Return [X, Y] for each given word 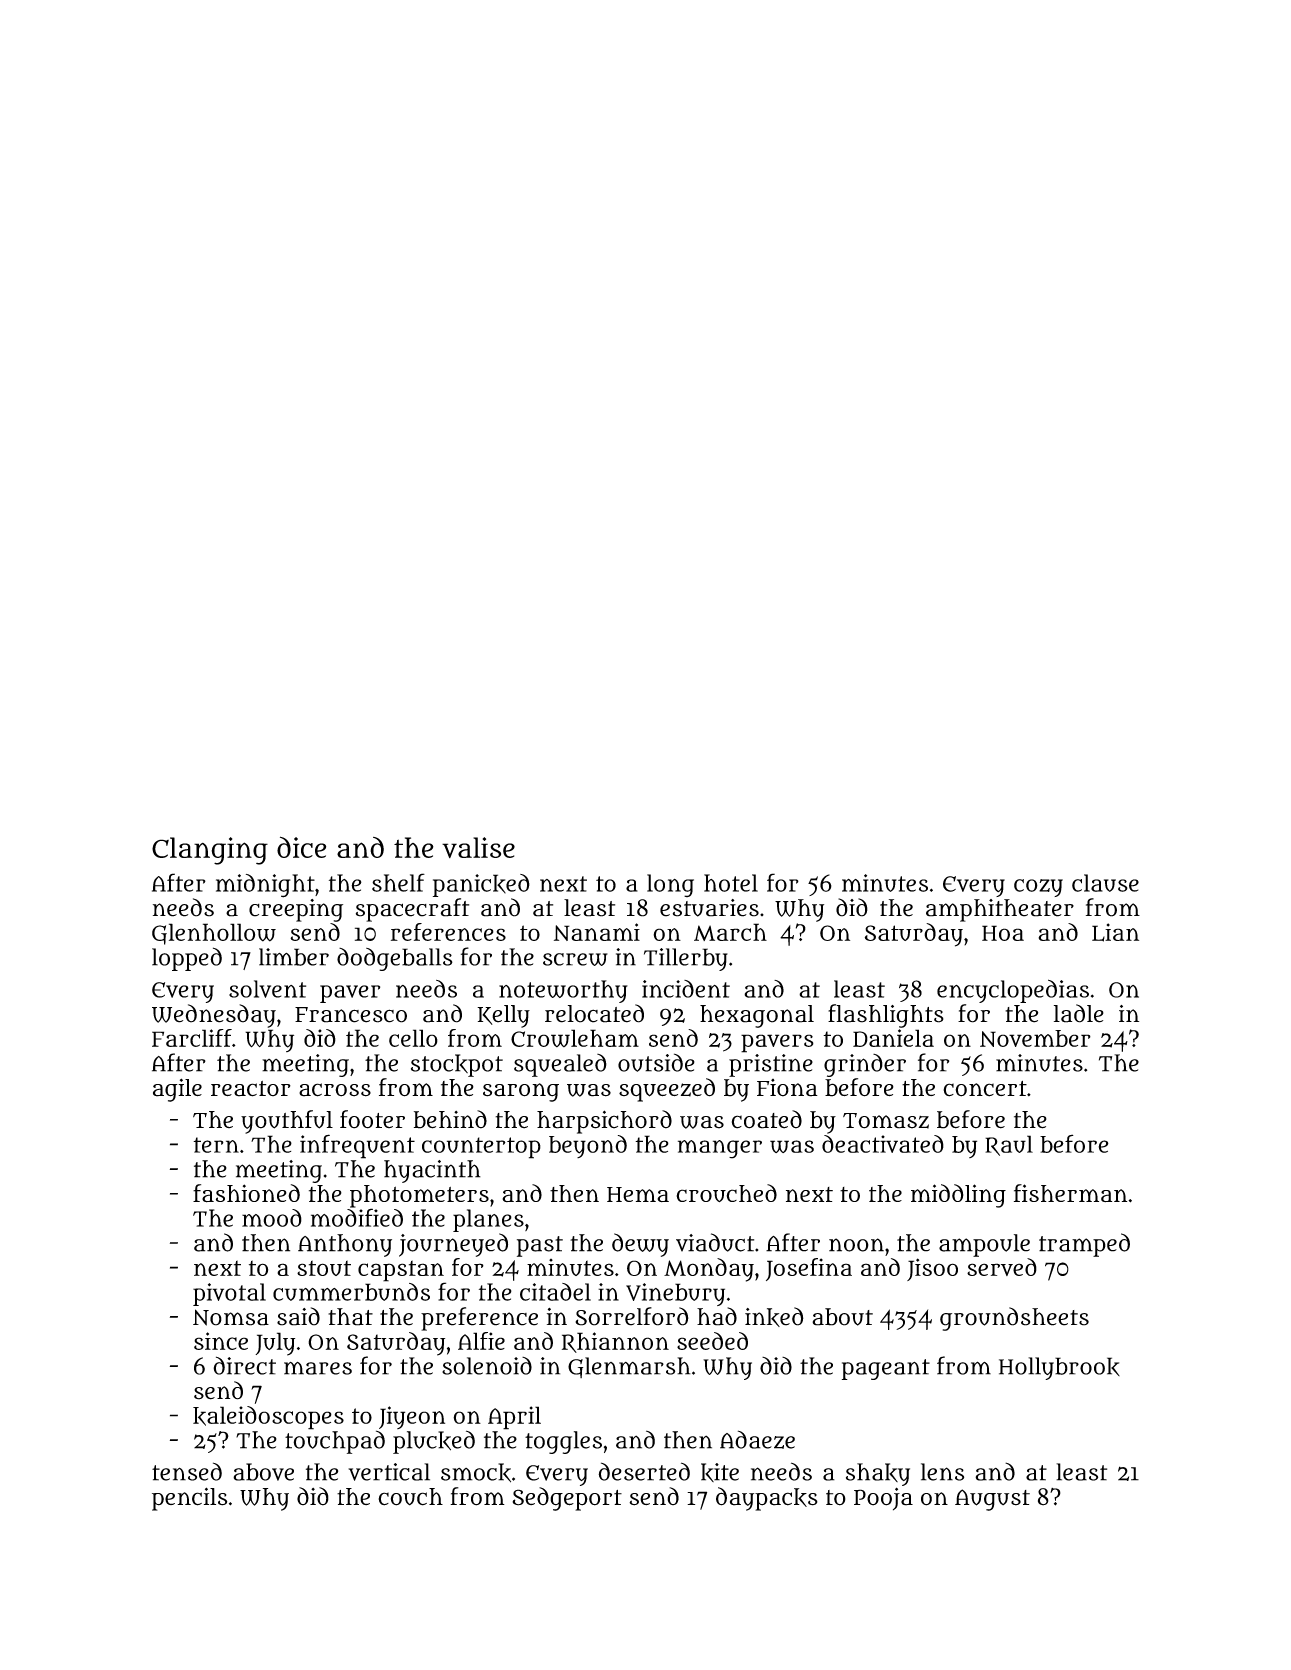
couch [410, 1497]
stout [324, 1268]
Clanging [210, 851]
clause [1105, 883]
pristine [771, 1065]
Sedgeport [567, 1499]
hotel [731, 883]
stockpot [457, 1065]
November [1035, 1038]
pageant [886, 1369]
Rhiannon [615, 1342]
